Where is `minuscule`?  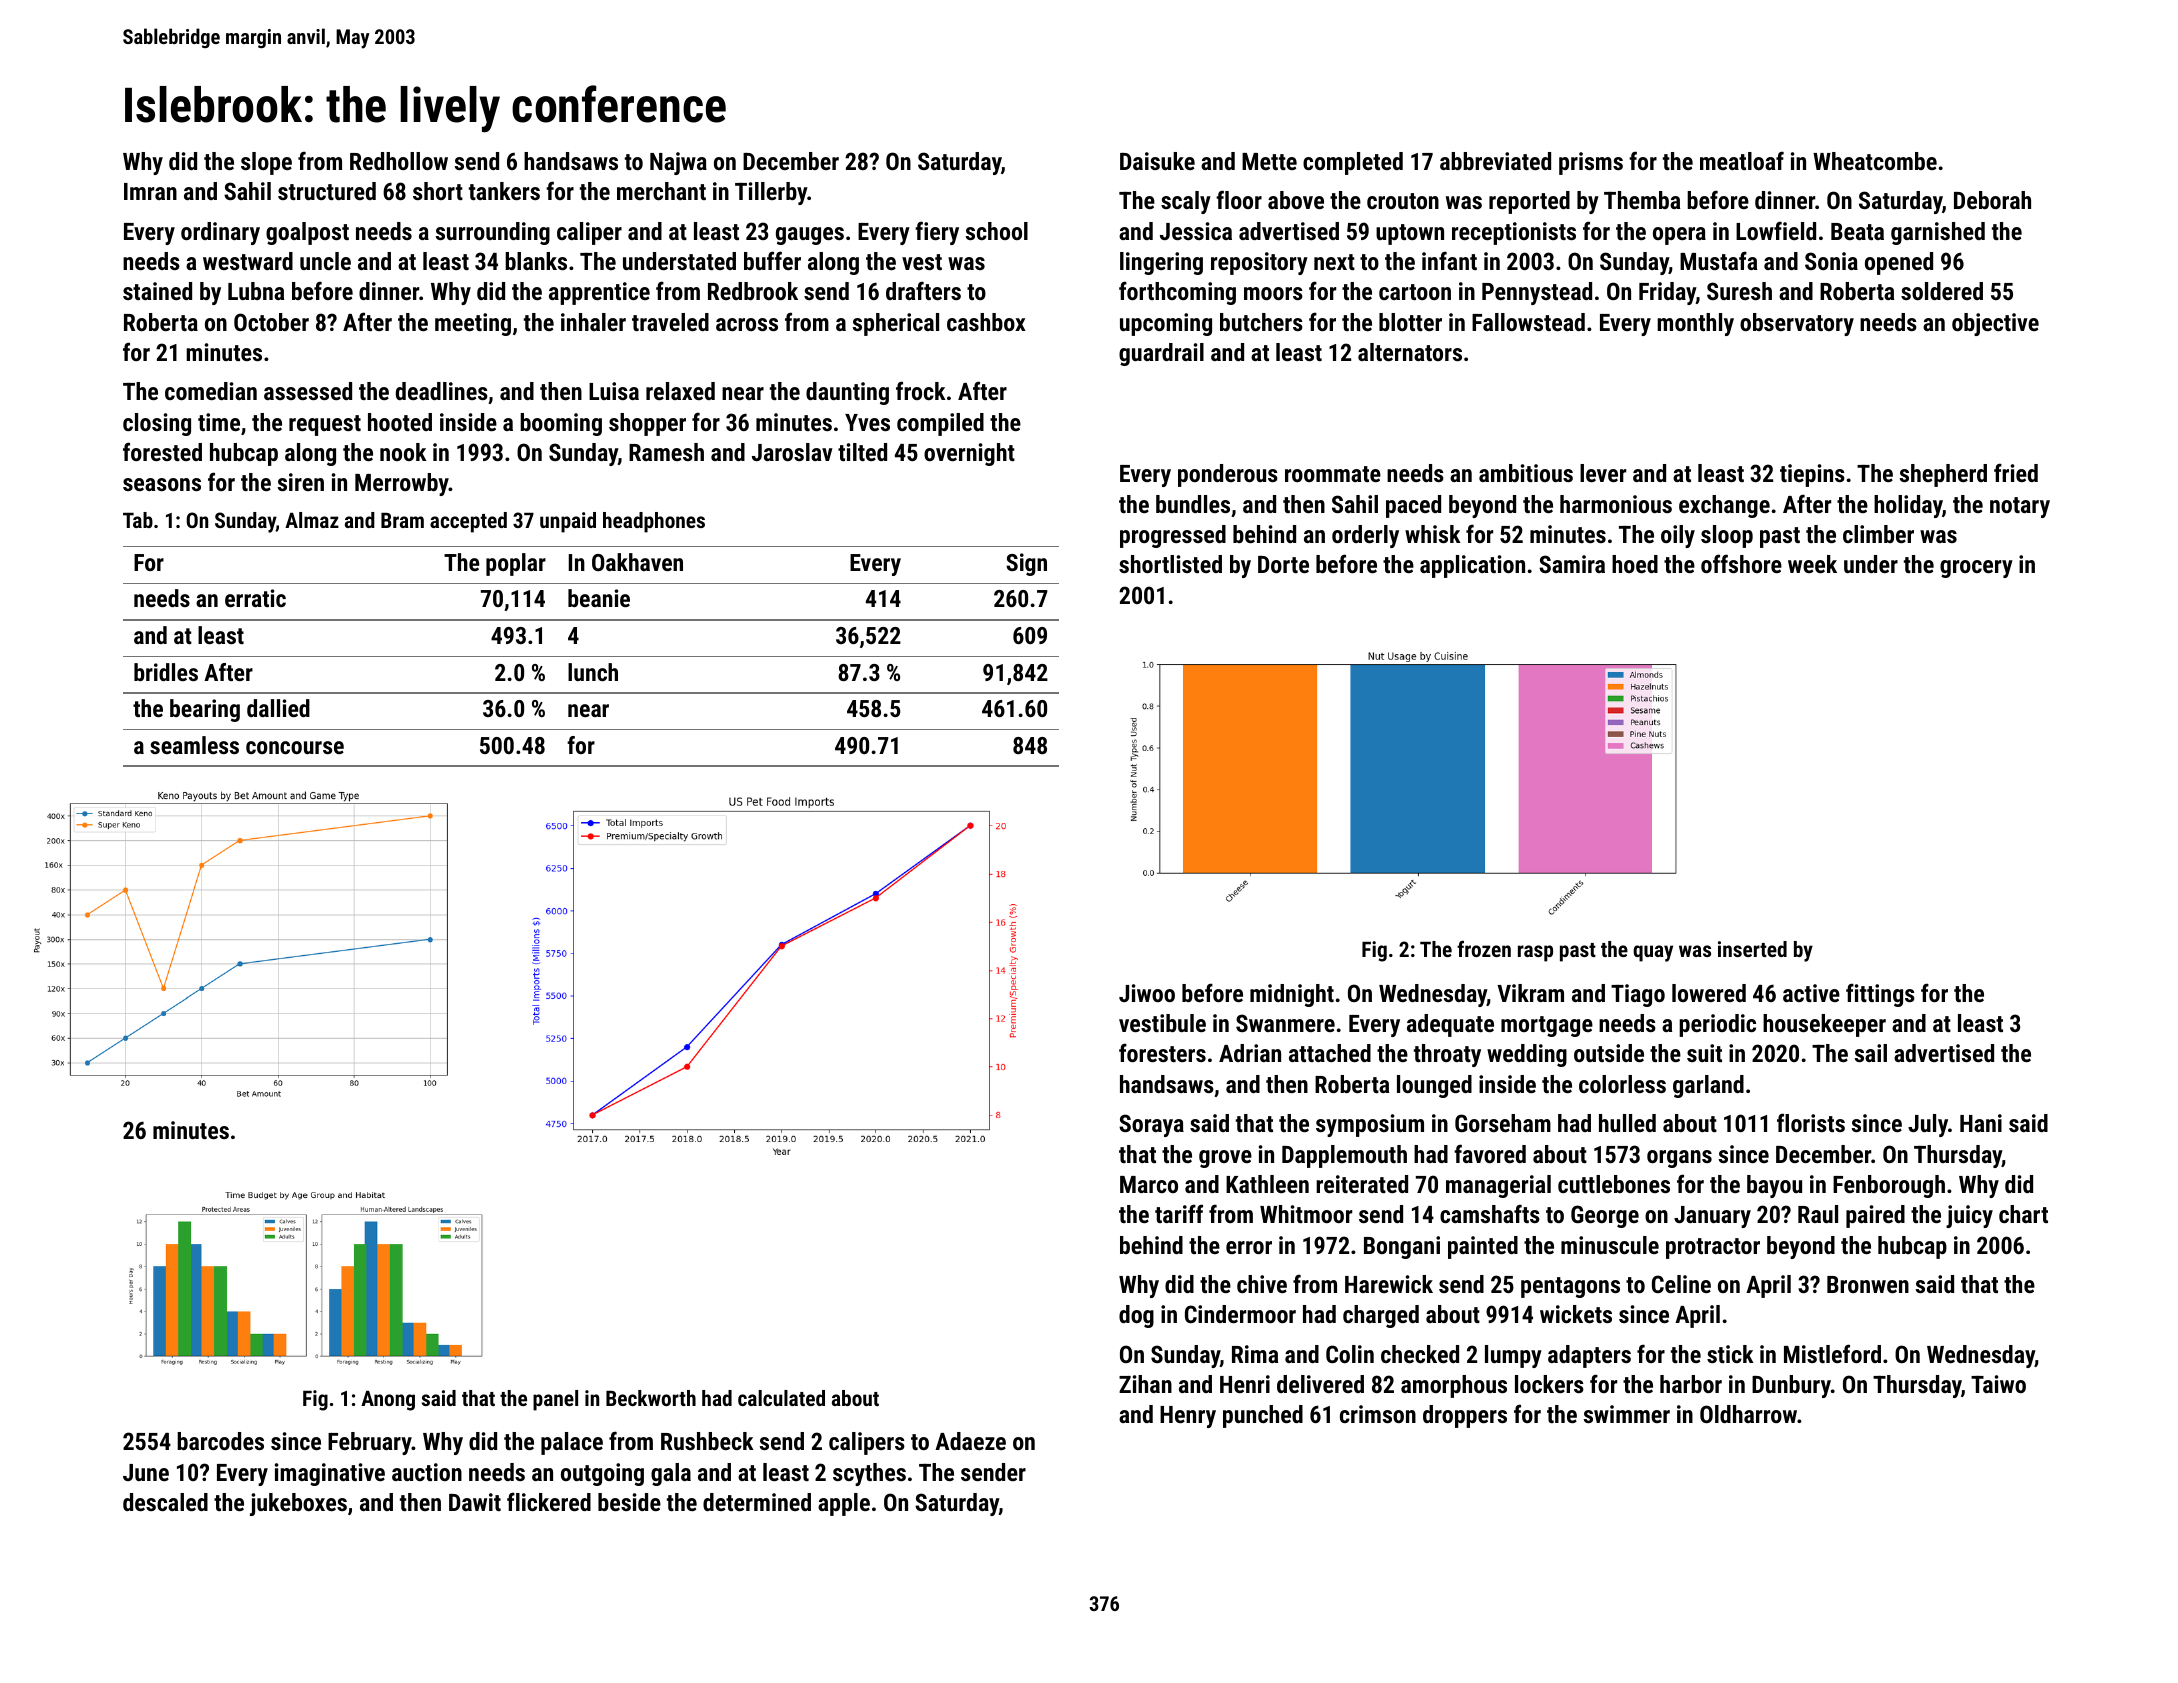
minuscule is located at coordinates (1610, 1245).
